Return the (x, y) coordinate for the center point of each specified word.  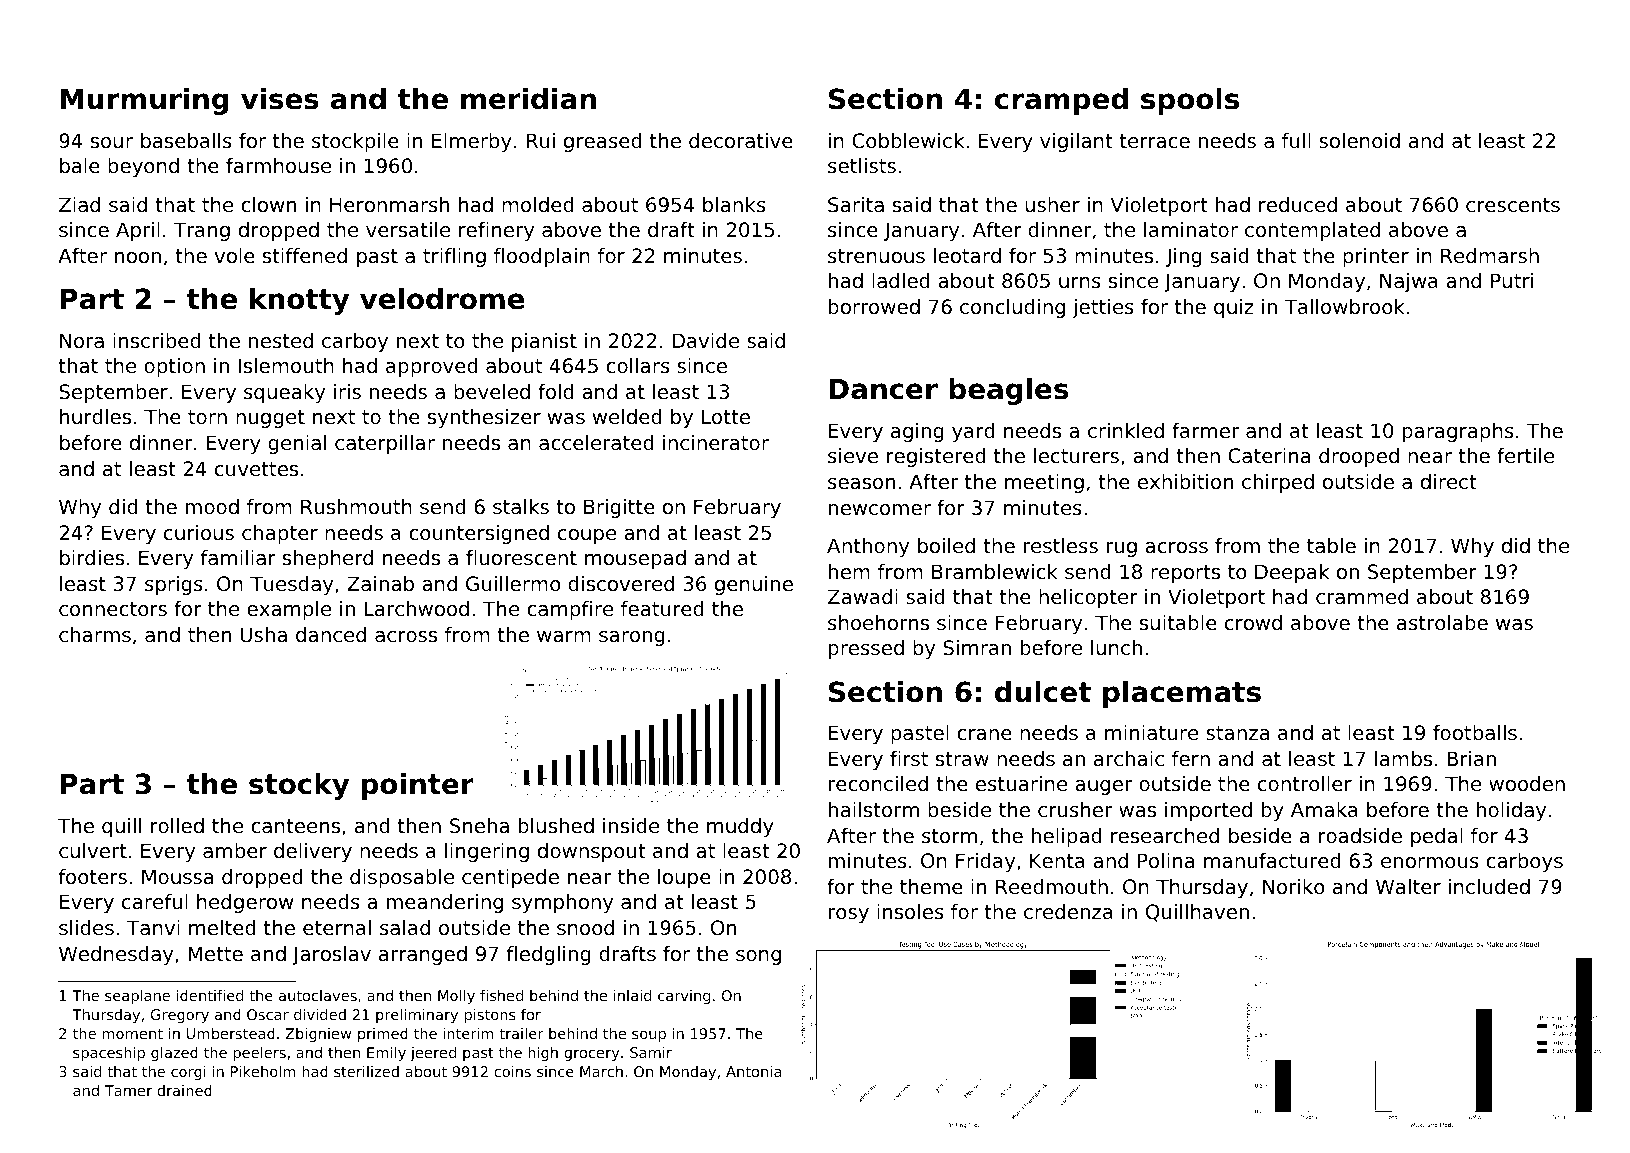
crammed (1362, 597)
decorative (741, 141)
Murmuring (145, 101)
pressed (866, 649)
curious (199, 533)
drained (184, 1090)
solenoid (1359, 141)
